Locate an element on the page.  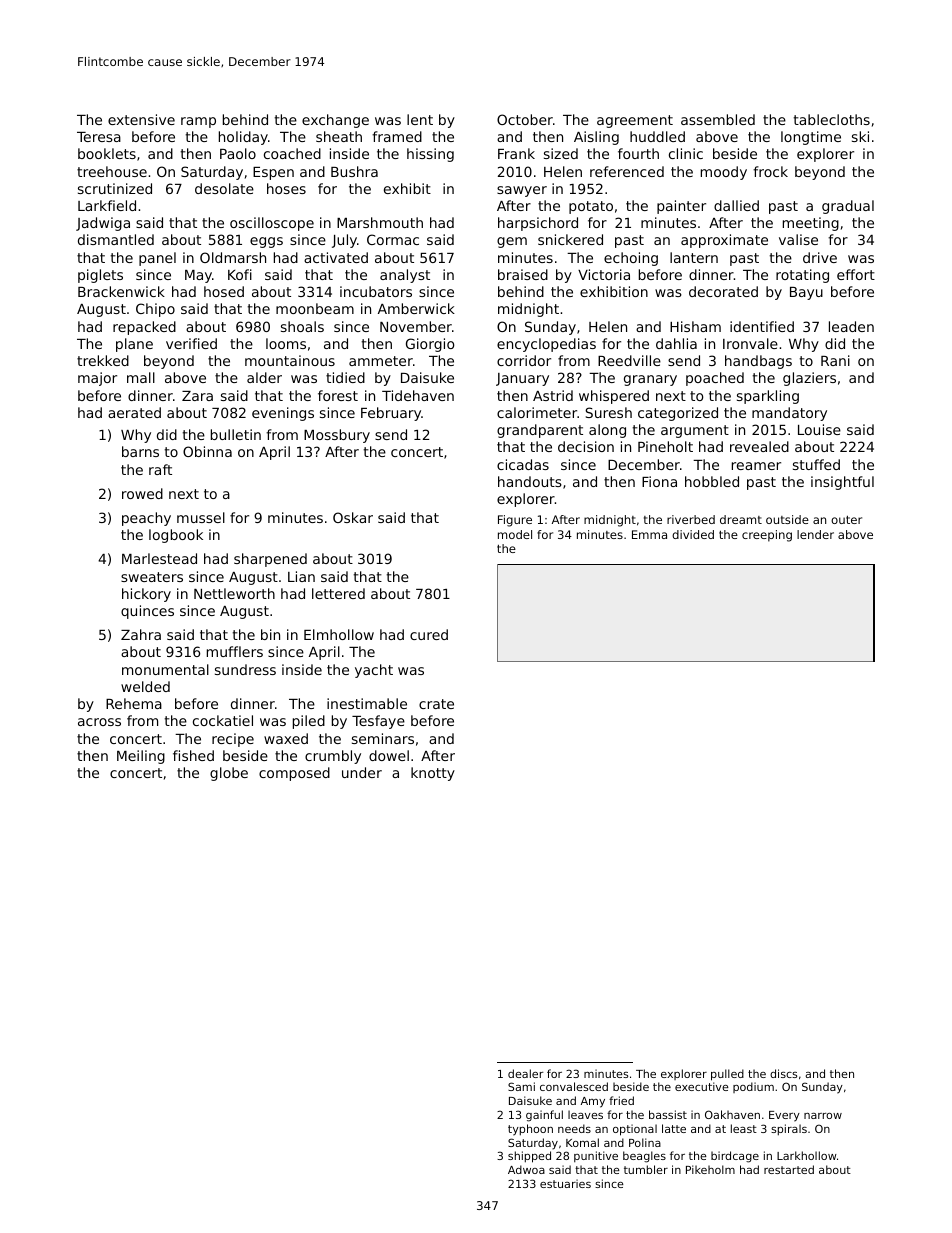
decorated is located at coordinates (723, 291).
